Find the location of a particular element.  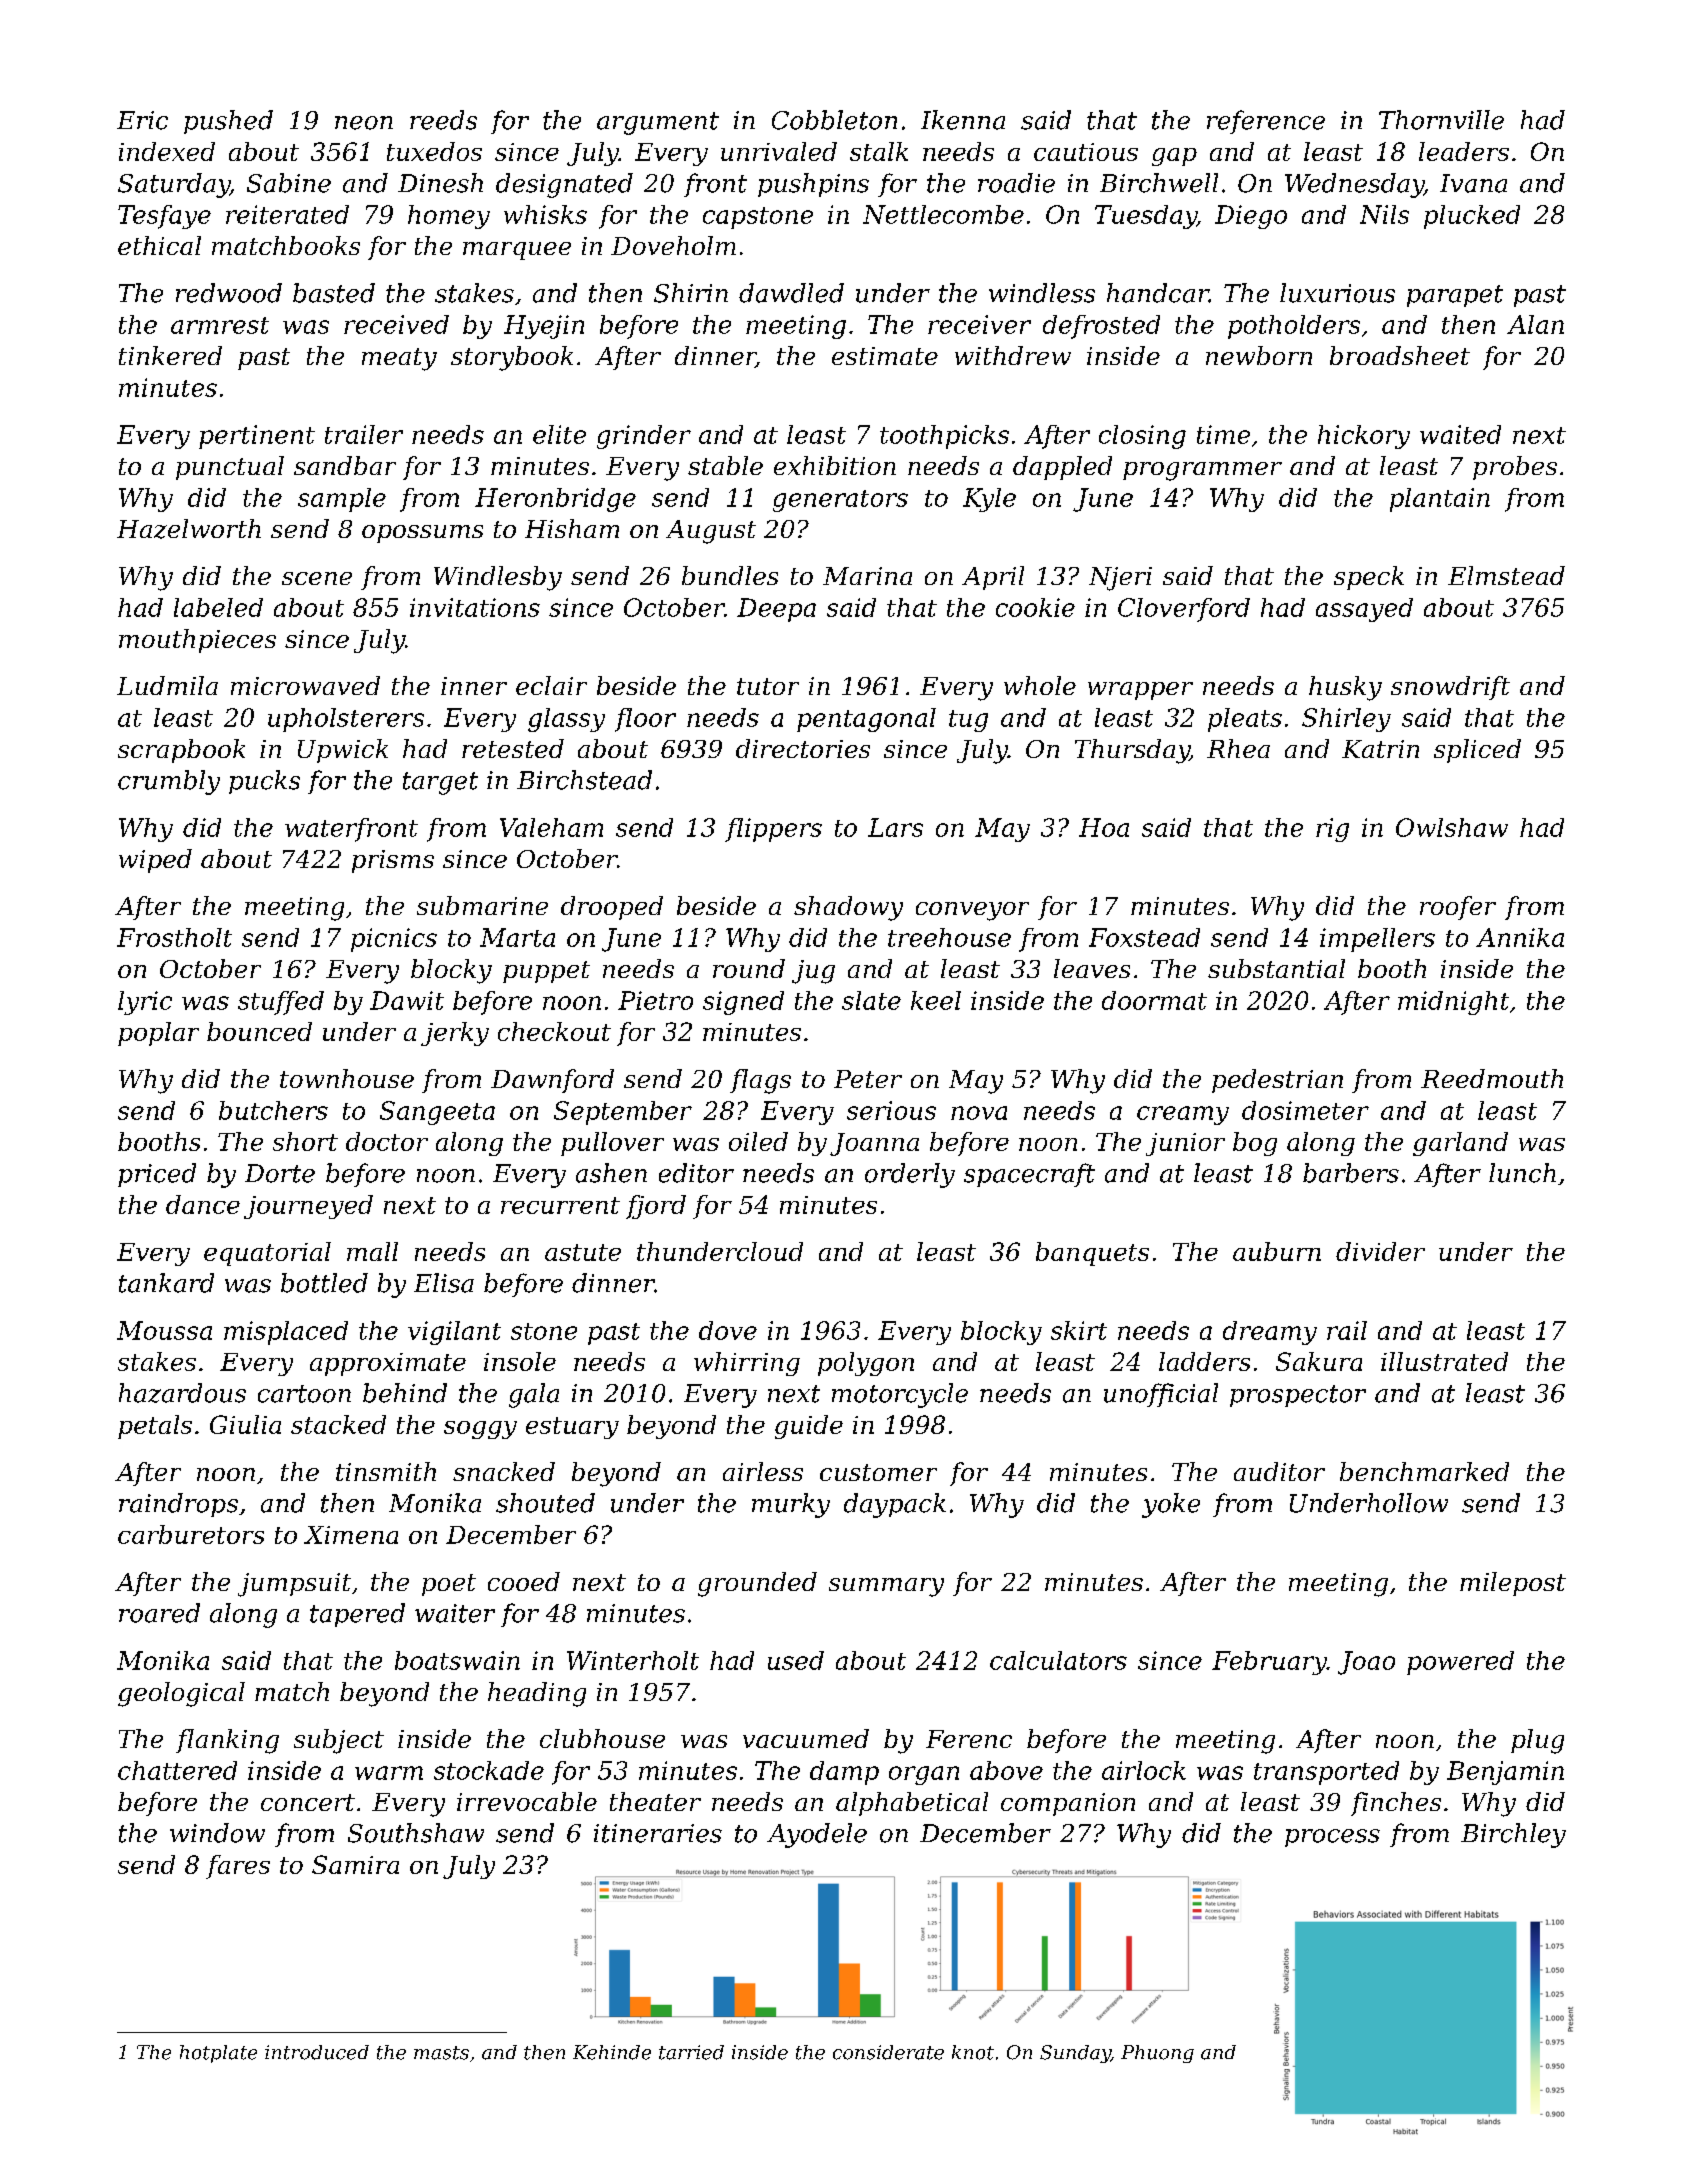

irrevocable is located at coordinates (527, 1801).
